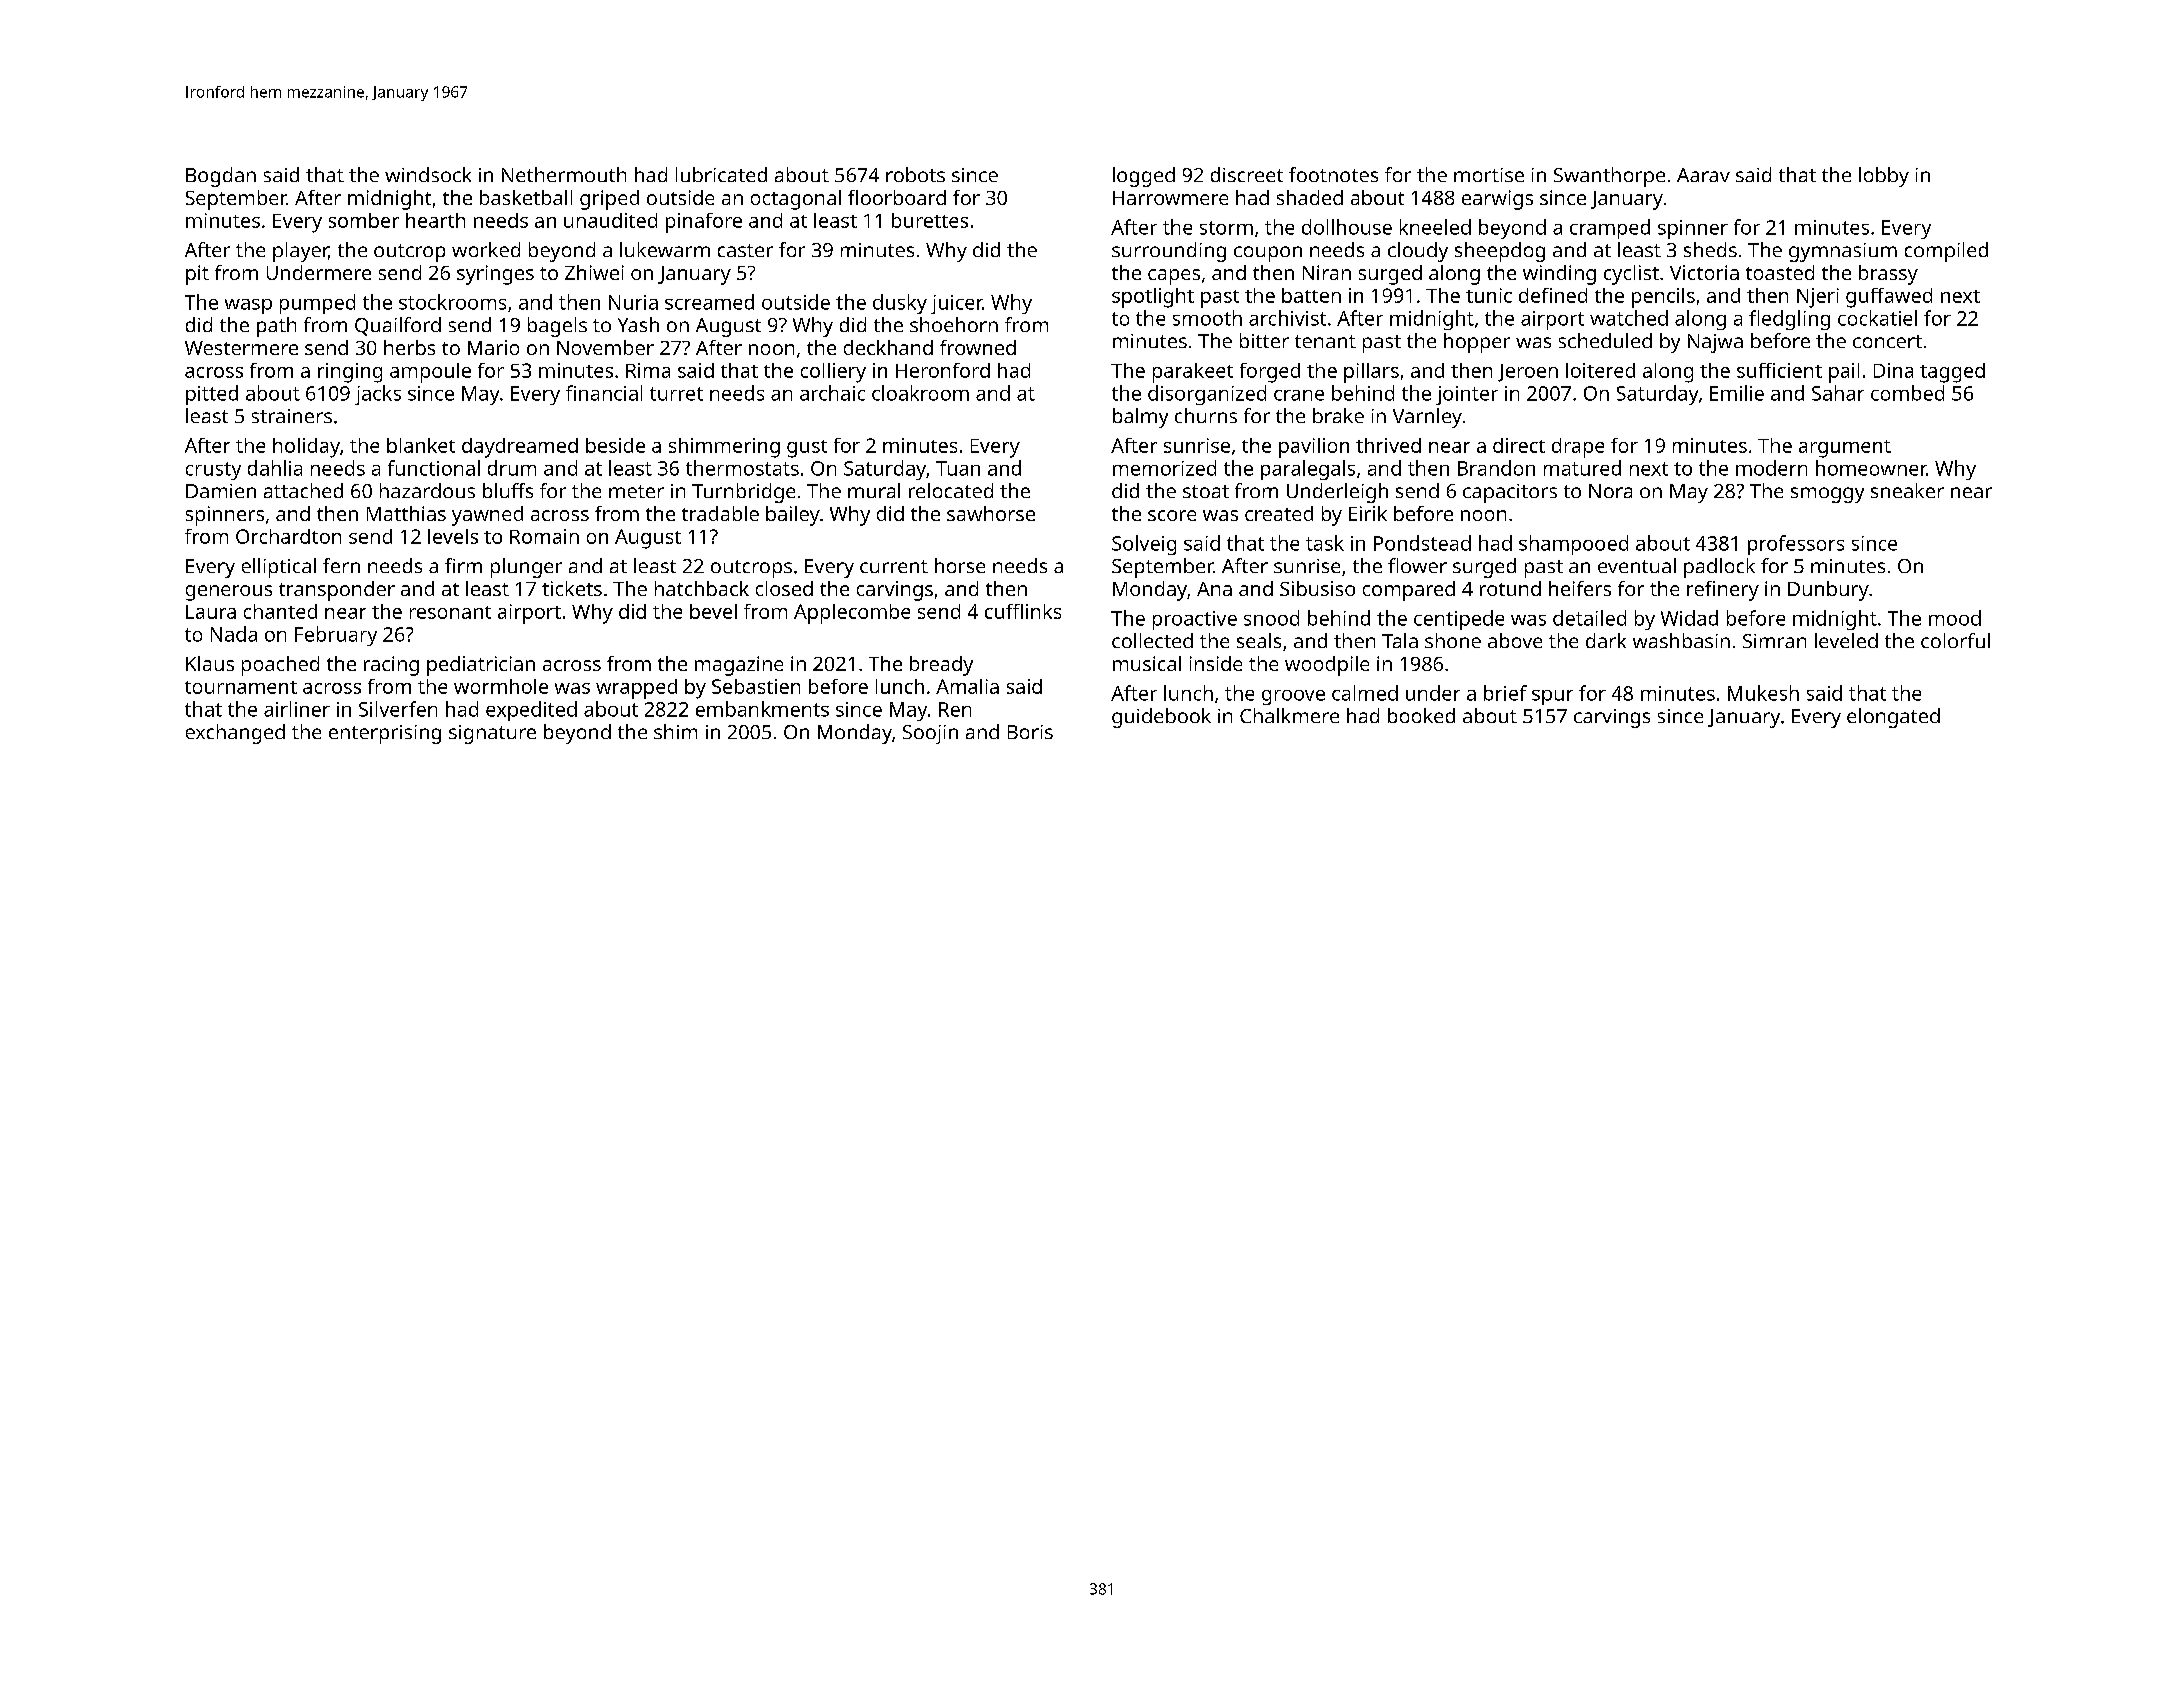 The image size is (2178, 1683). Describe the element at coordinates (1214, 589) in the page. I see `Ana` at that location.
